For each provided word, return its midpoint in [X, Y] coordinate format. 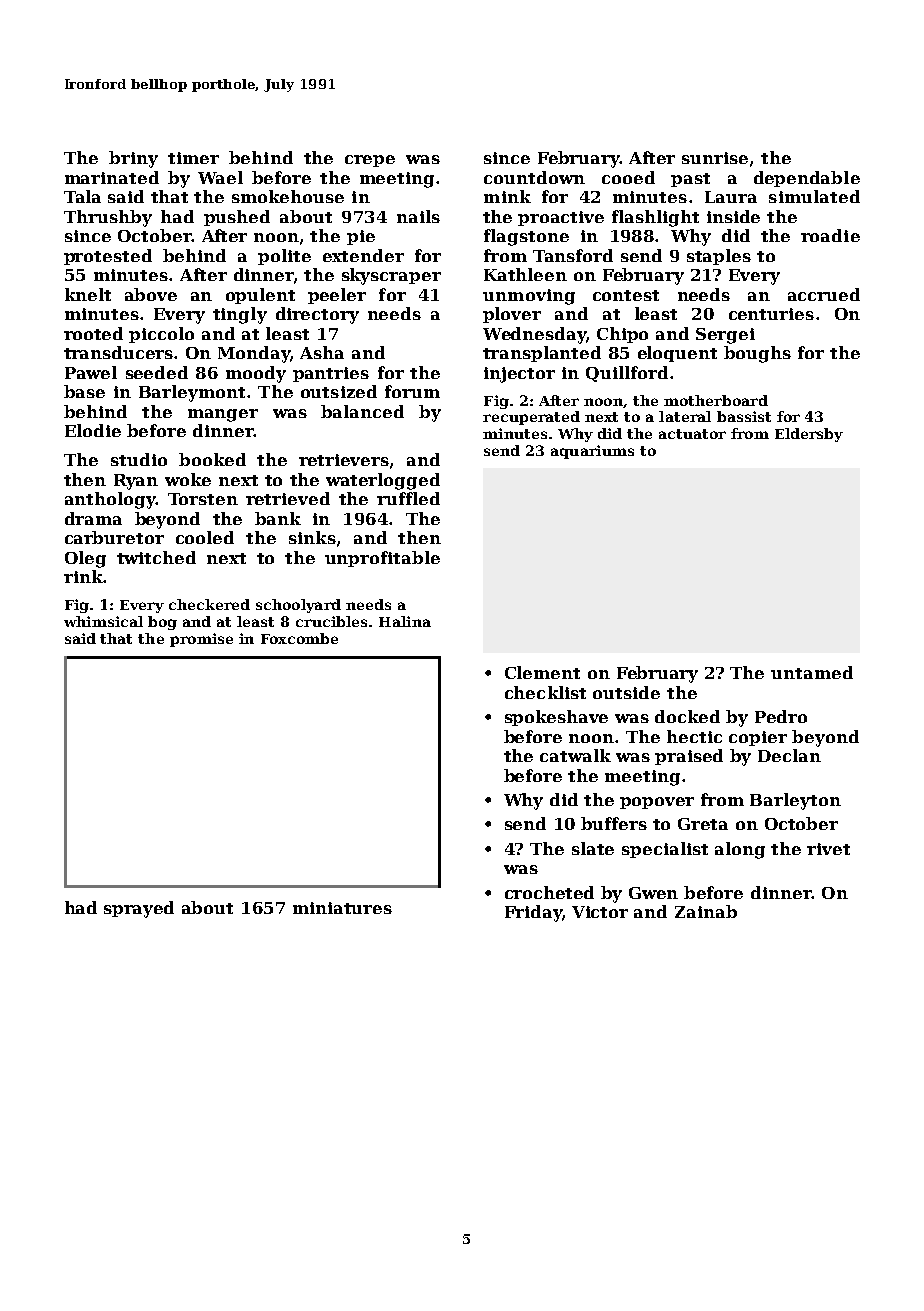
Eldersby [809, 435]
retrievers [344, 460]
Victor [600, 912]
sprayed [139, 909]
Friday [533, 913]
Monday [254, 354]
